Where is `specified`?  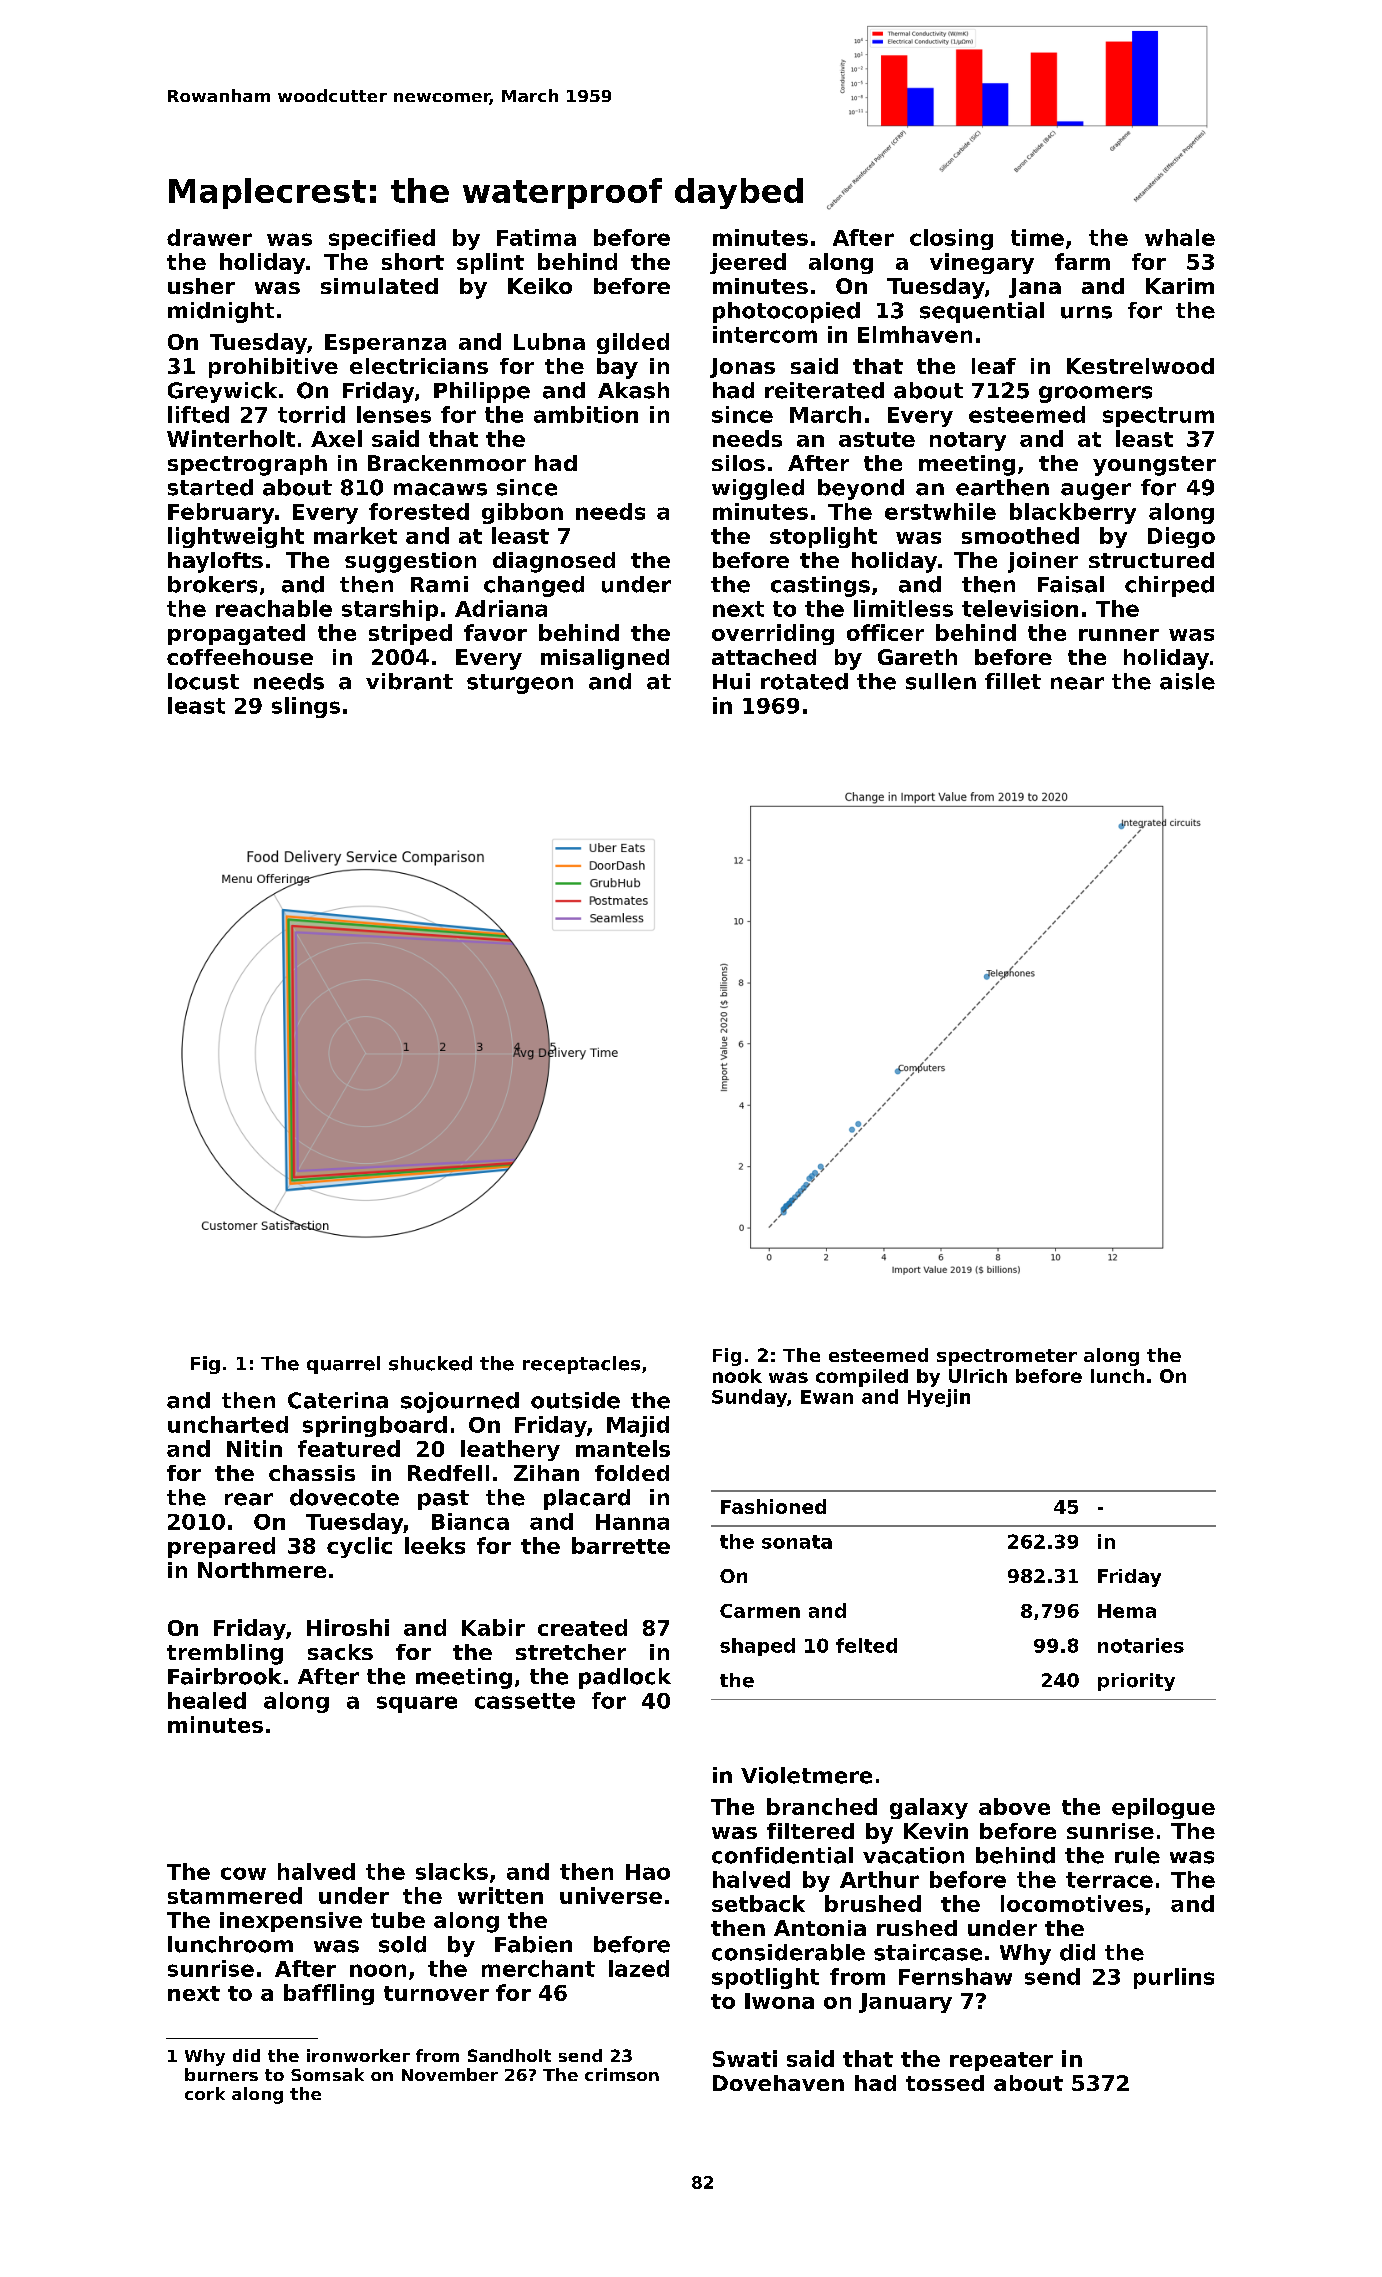
specified is located at coordinates (382, 239).
